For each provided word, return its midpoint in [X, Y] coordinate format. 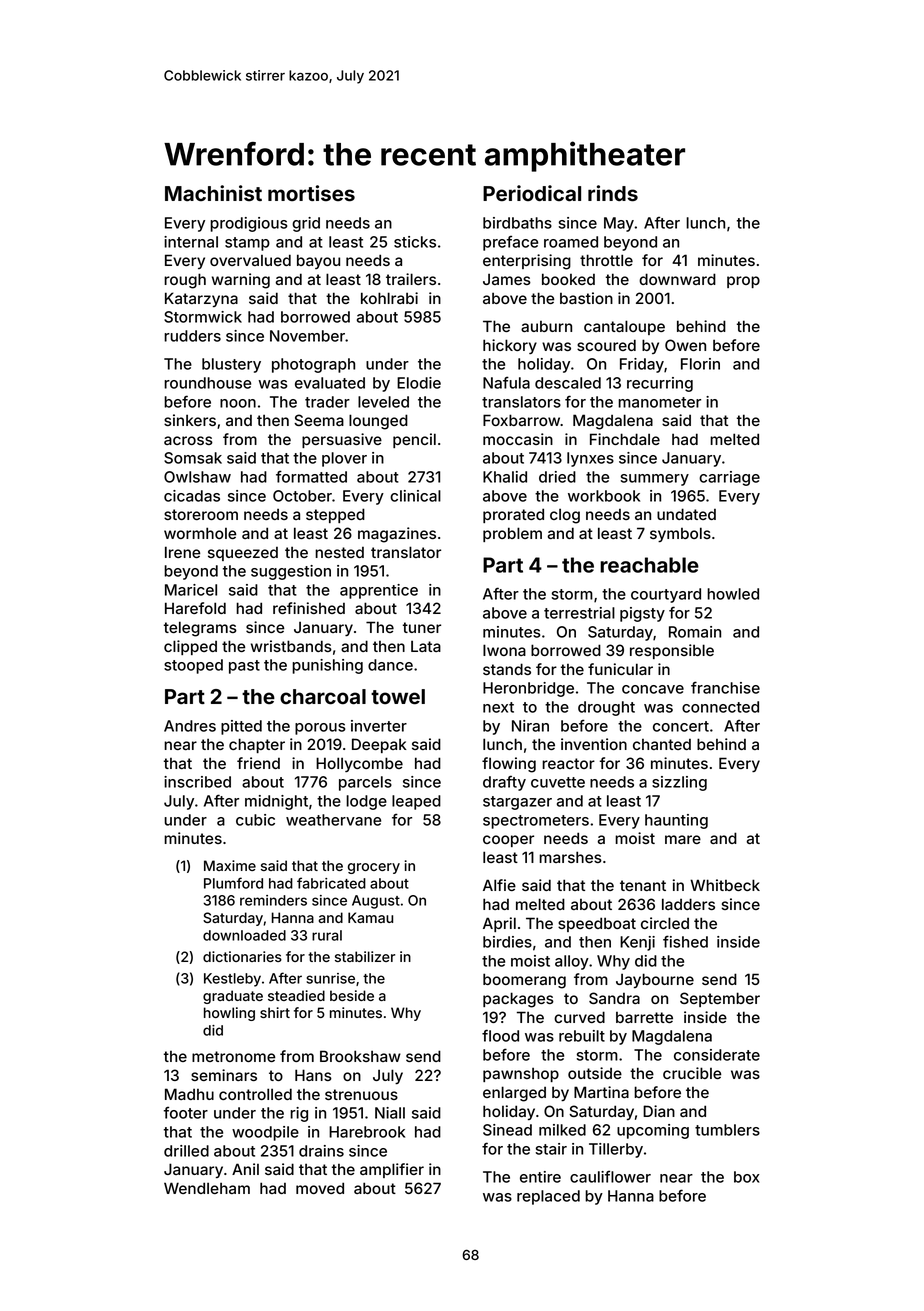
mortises [311, 193]
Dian [659, 1111]
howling [229, 1014]
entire [540, 1177]
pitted [241, 727]
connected [720, 707]
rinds [613, 193]
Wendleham [207, 1188]
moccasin [518, 439]
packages [518, 1000]
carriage [729, 478]
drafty [504, 783]
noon [238, 403]
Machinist [213, 193]
